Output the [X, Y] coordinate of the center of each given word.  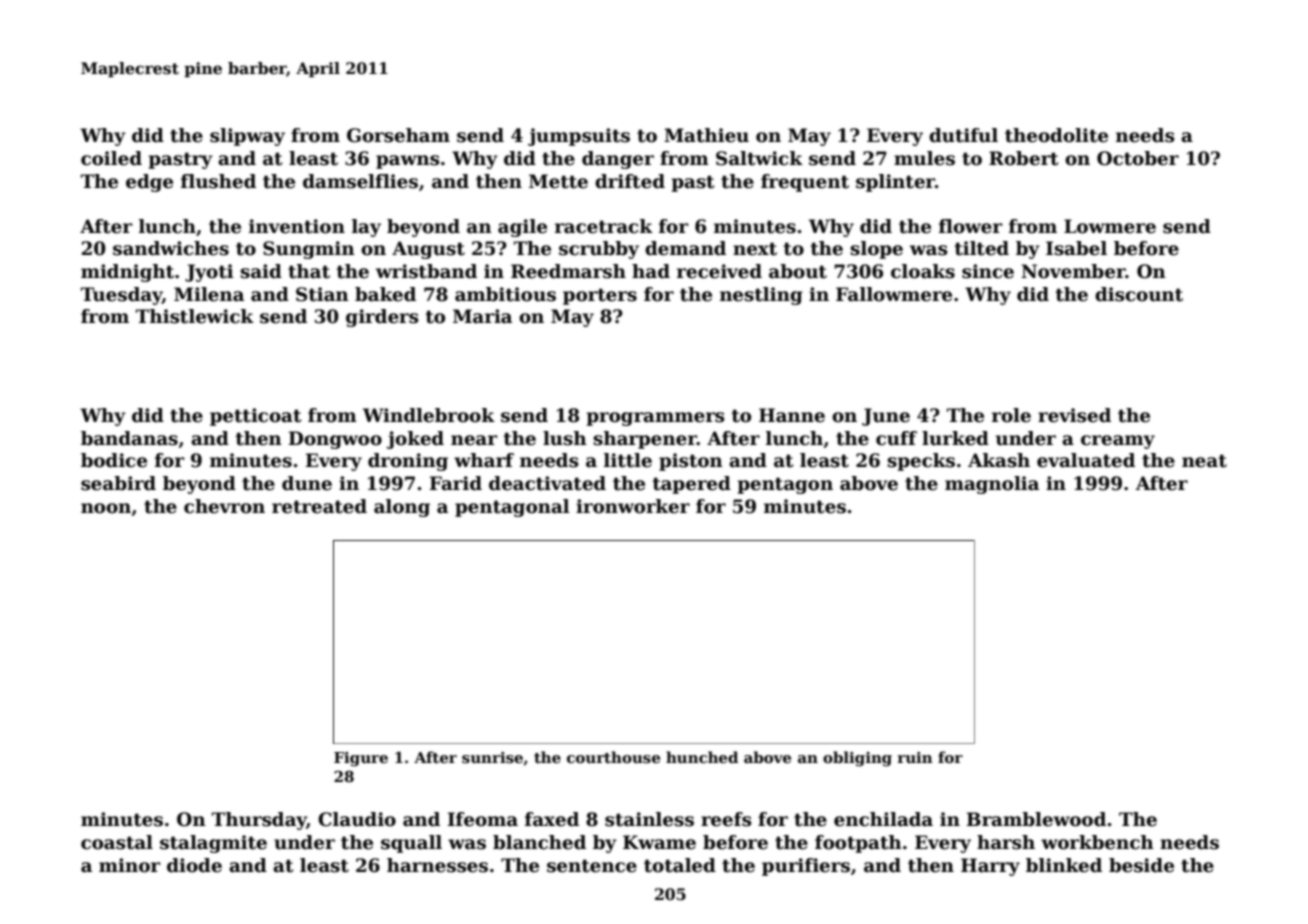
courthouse [613, 757]
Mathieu [706, 135]
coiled [111, 158]
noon [106, 508]
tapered [692, 485]
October [1138, 158]
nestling [761, 296]
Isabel [1076, 248]
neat [1204, 461]
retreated [319, 506]
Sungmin [309, 250]
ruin [915, 757]
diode [194, 865]
